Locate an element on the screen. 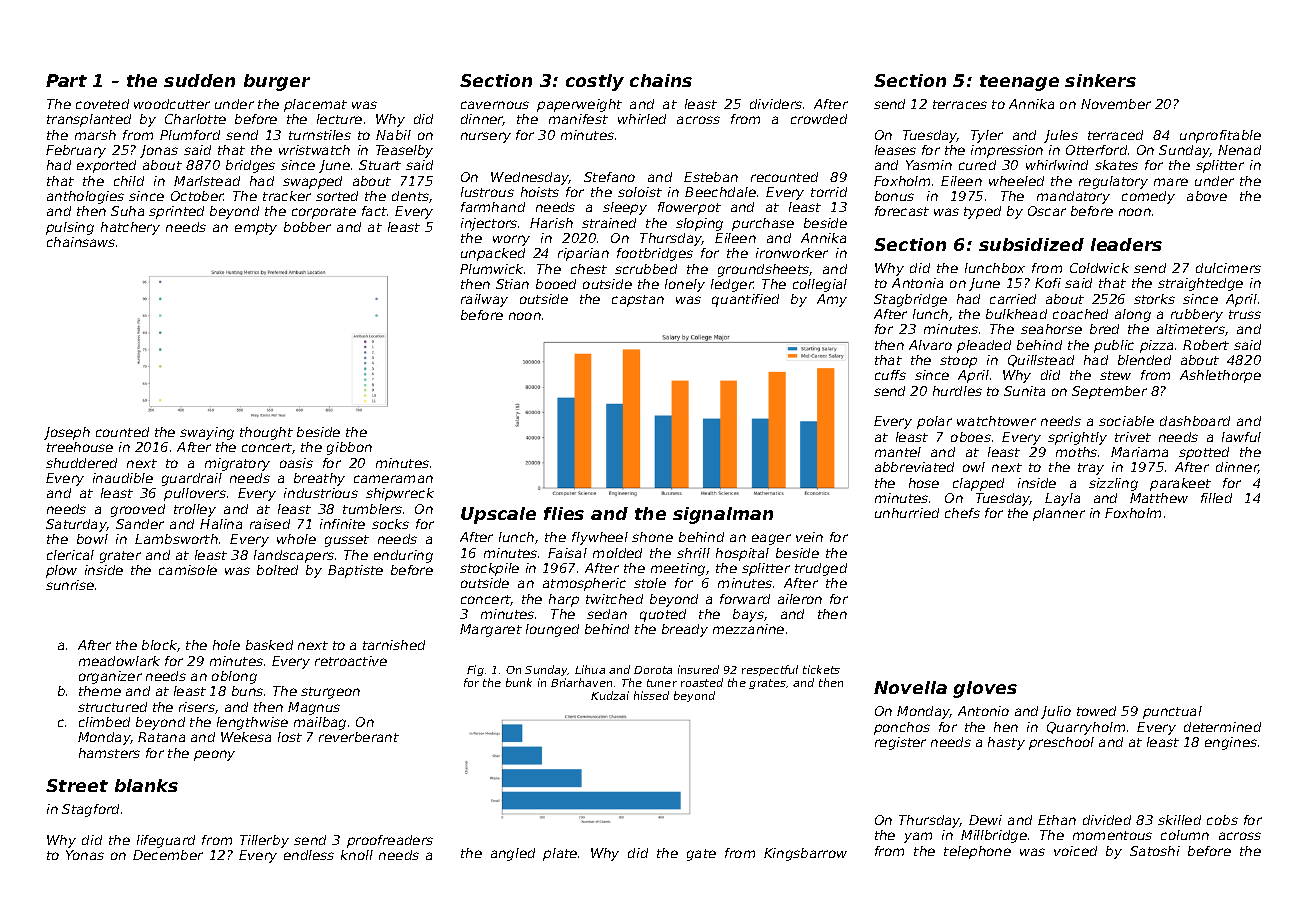 This screenshot has width=1308, height=924. voiced is located at coordinates (1075, 851).
